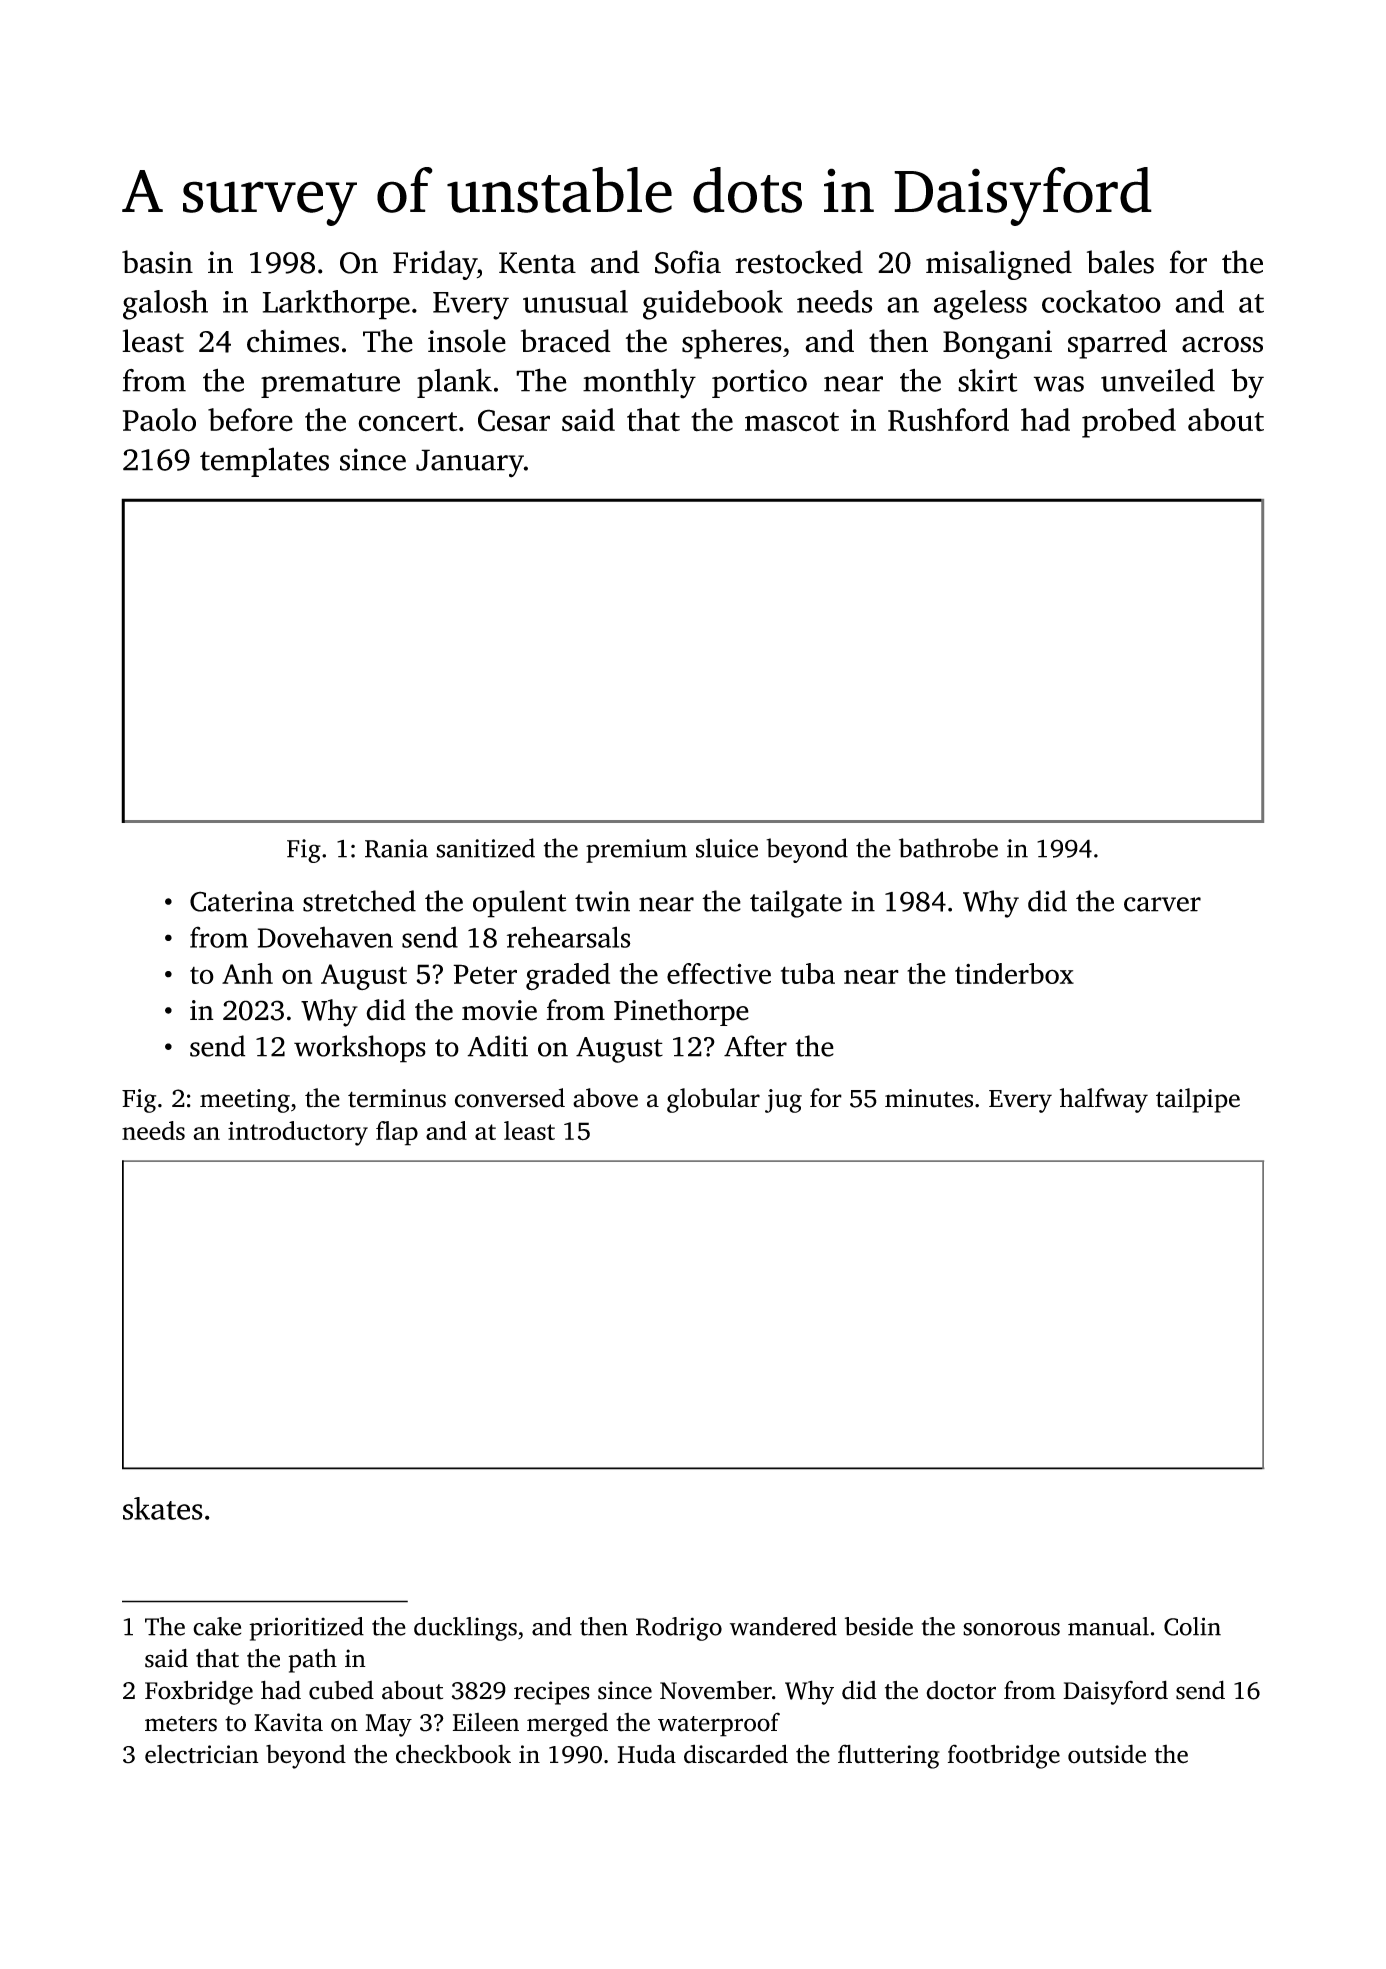 The image size is (1386, 1969). Describe the element at coordinates (202, 1754) in the screenshot. I see `electrician` at that location.
